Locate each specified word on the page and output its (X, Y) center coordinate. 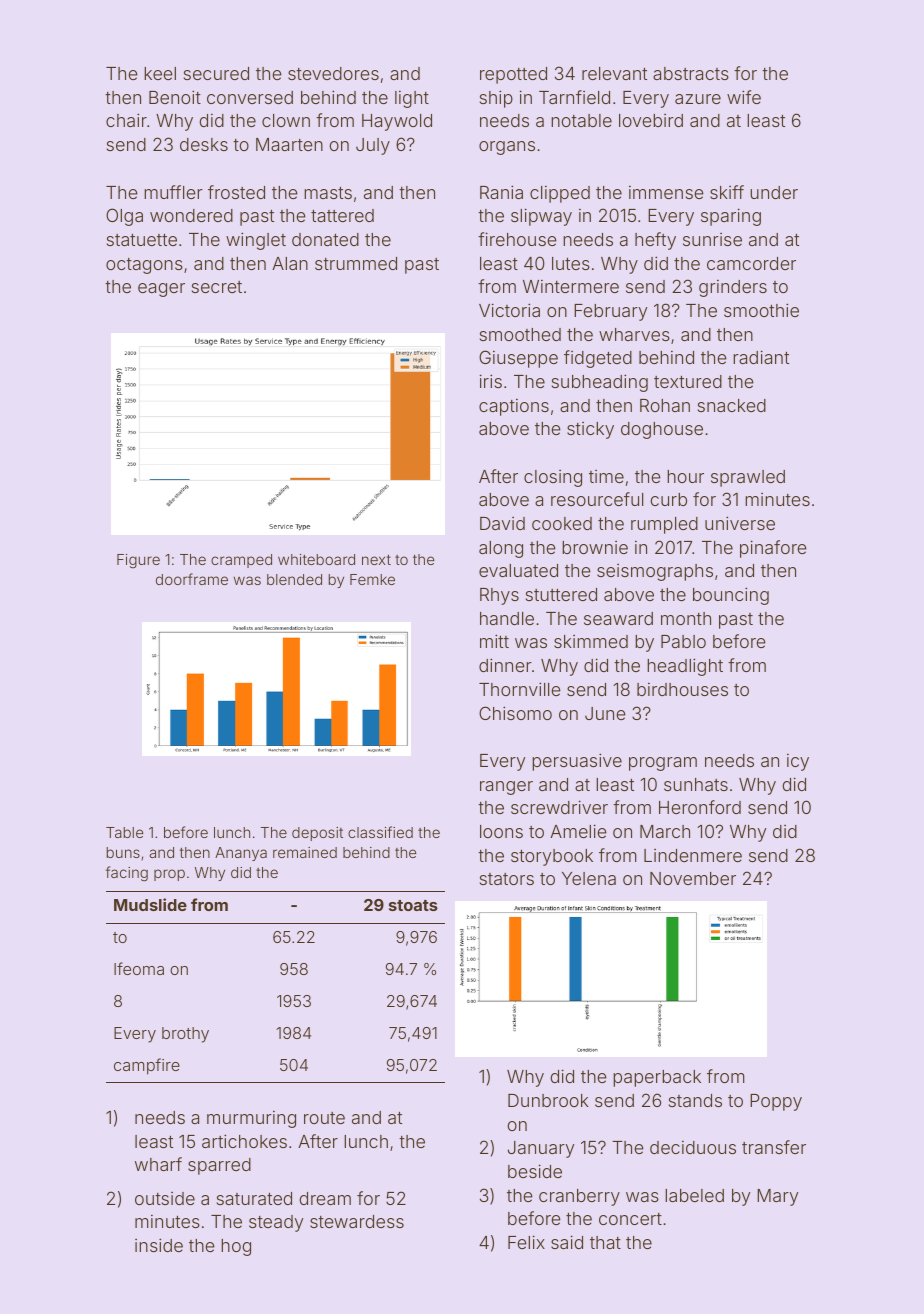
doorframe (192, 579)
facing (127, 874)
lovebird (651, 120)
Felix (526, 1242)
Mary (777, 1197)
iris (491, 381)
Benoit (175, 97)
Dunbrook (548, 1100)
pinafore (773, 549)
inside (159, 1245)
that (605, 1242)
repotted (513, 75)
